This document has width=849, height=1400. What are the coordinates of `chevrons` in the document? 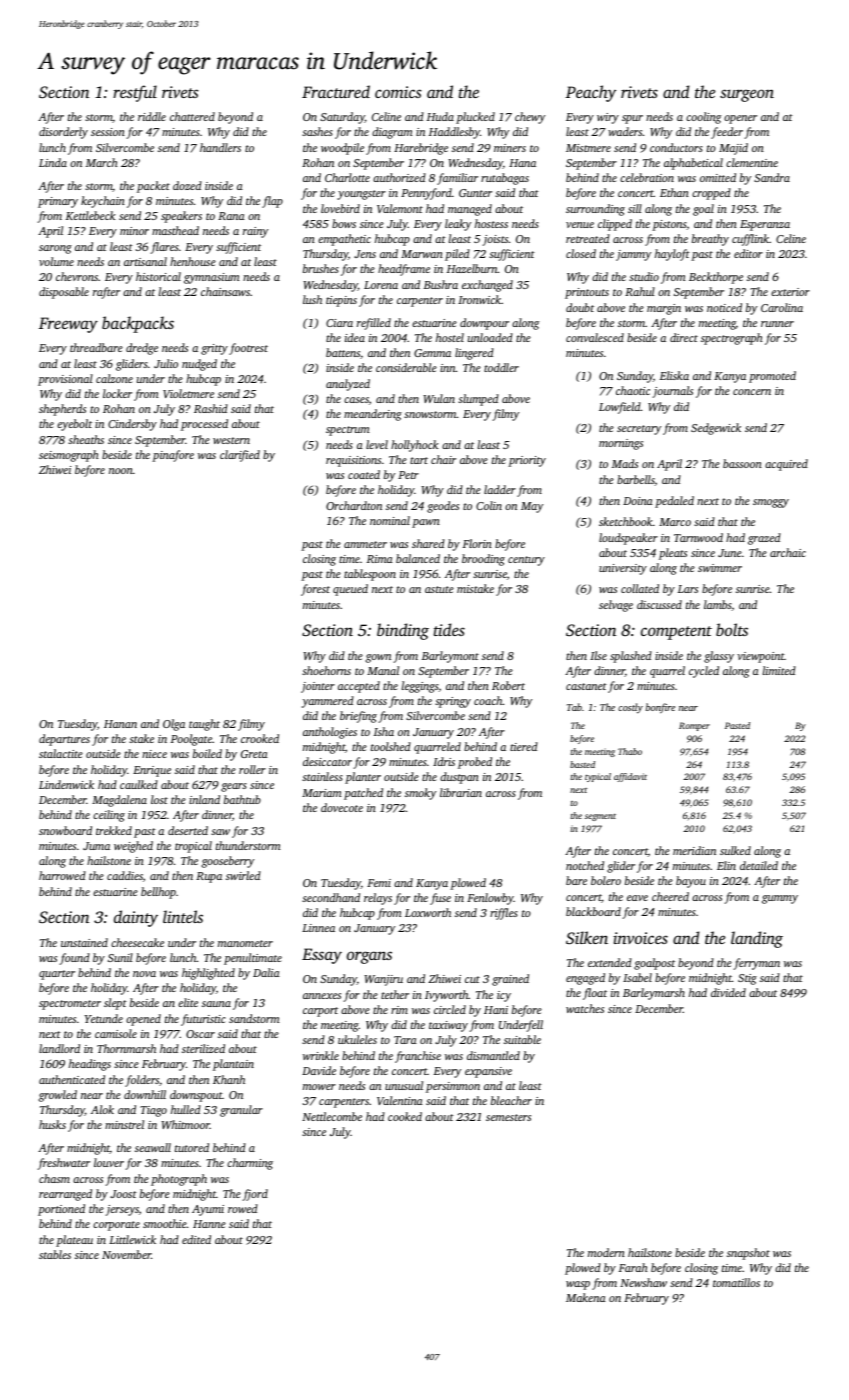 It's located at (77, 276).
